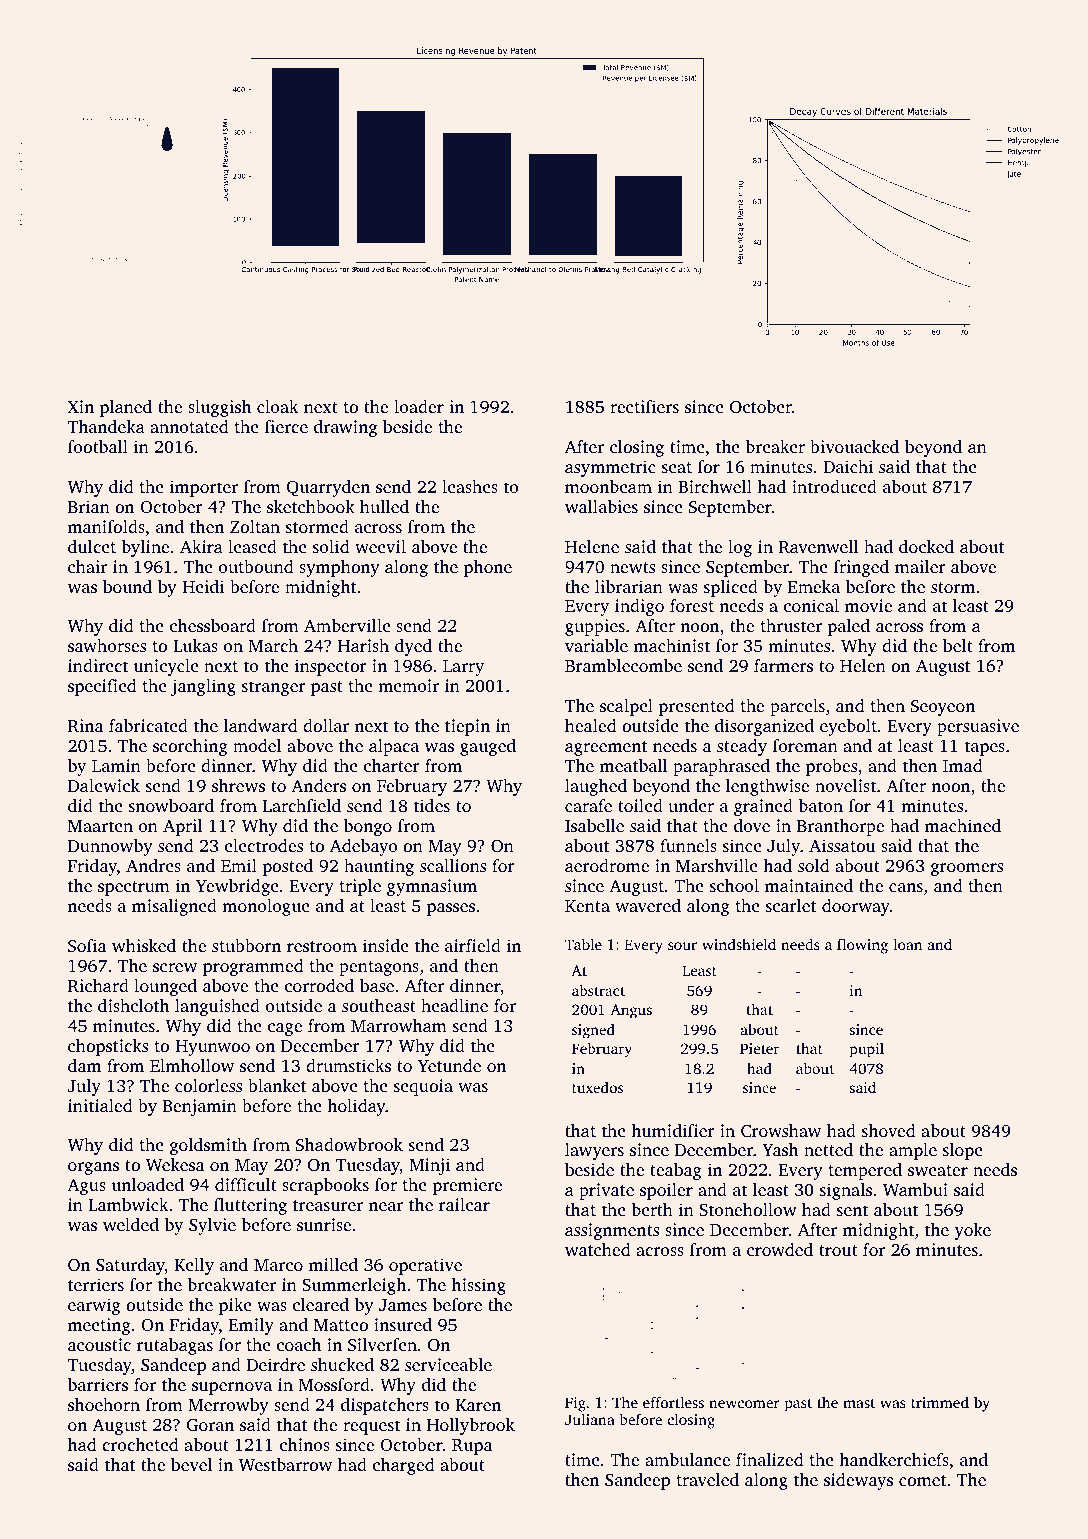  I want to click on Mossford, so click(334, 1384).
